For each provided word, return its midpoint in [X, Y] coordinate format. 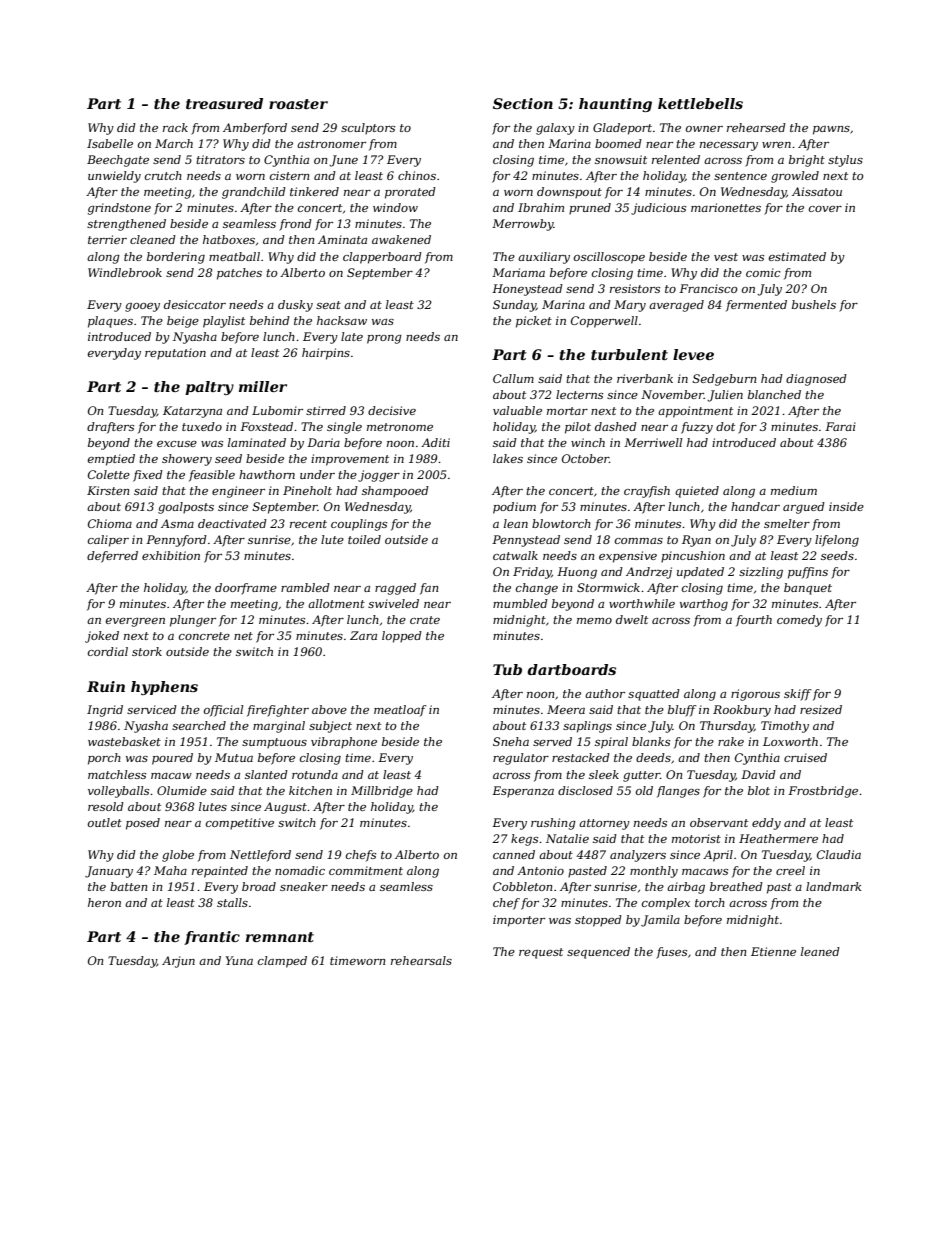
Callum [513, 378]
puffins [808, 573]
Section [523, 103]
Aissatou [817, 191]
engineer [238, 492]
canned [514, 854]
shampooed [395, 492]
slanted [266, 774]
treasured [224, 103]
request [541, 953]
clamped [282, 962]
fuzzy [697, 428]
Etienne [773, 951]
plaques [110, 322]
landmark [833, 886]
